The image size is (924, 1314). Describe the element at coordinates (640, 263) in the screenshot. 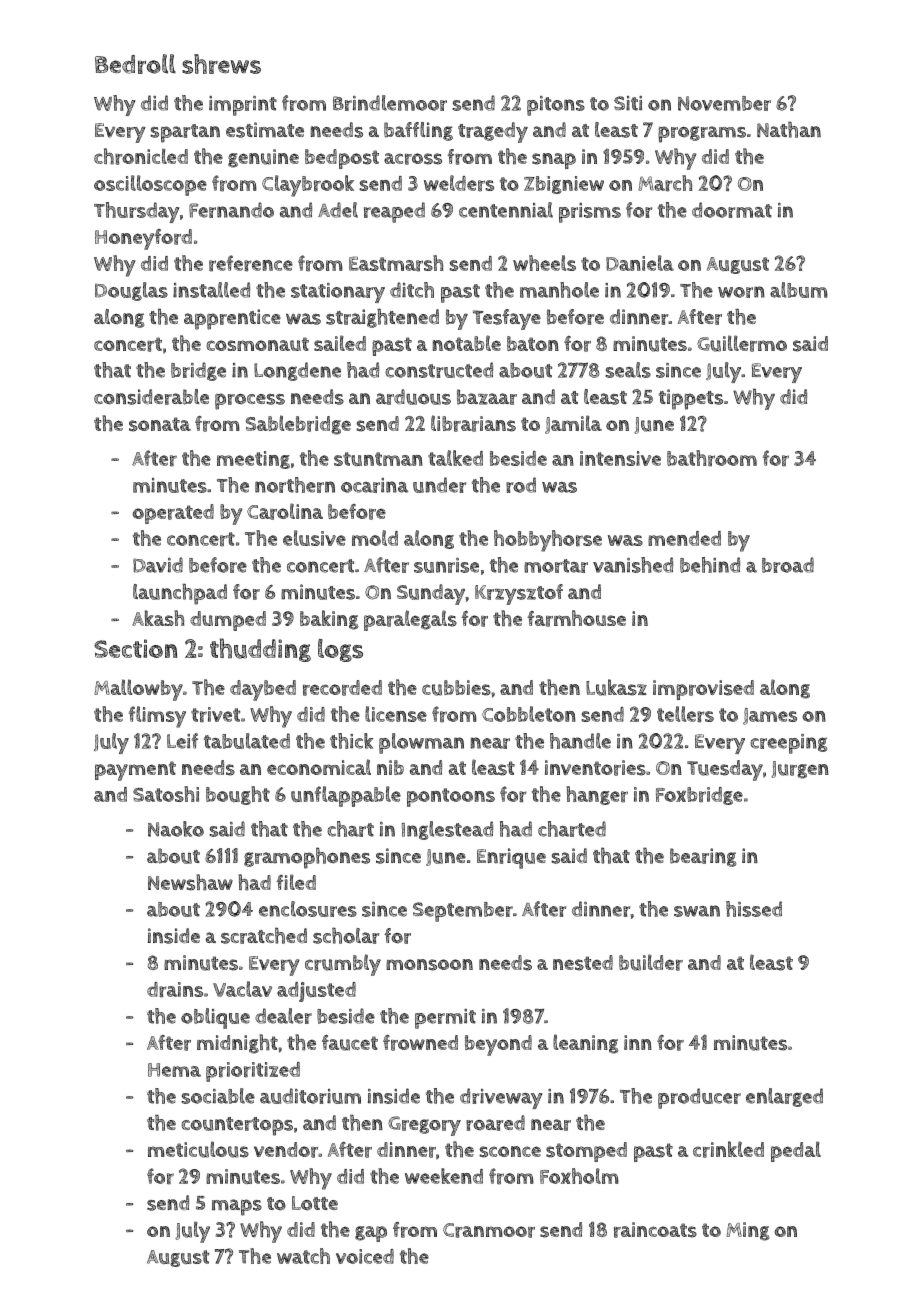

I see `Daniela` at that location.
